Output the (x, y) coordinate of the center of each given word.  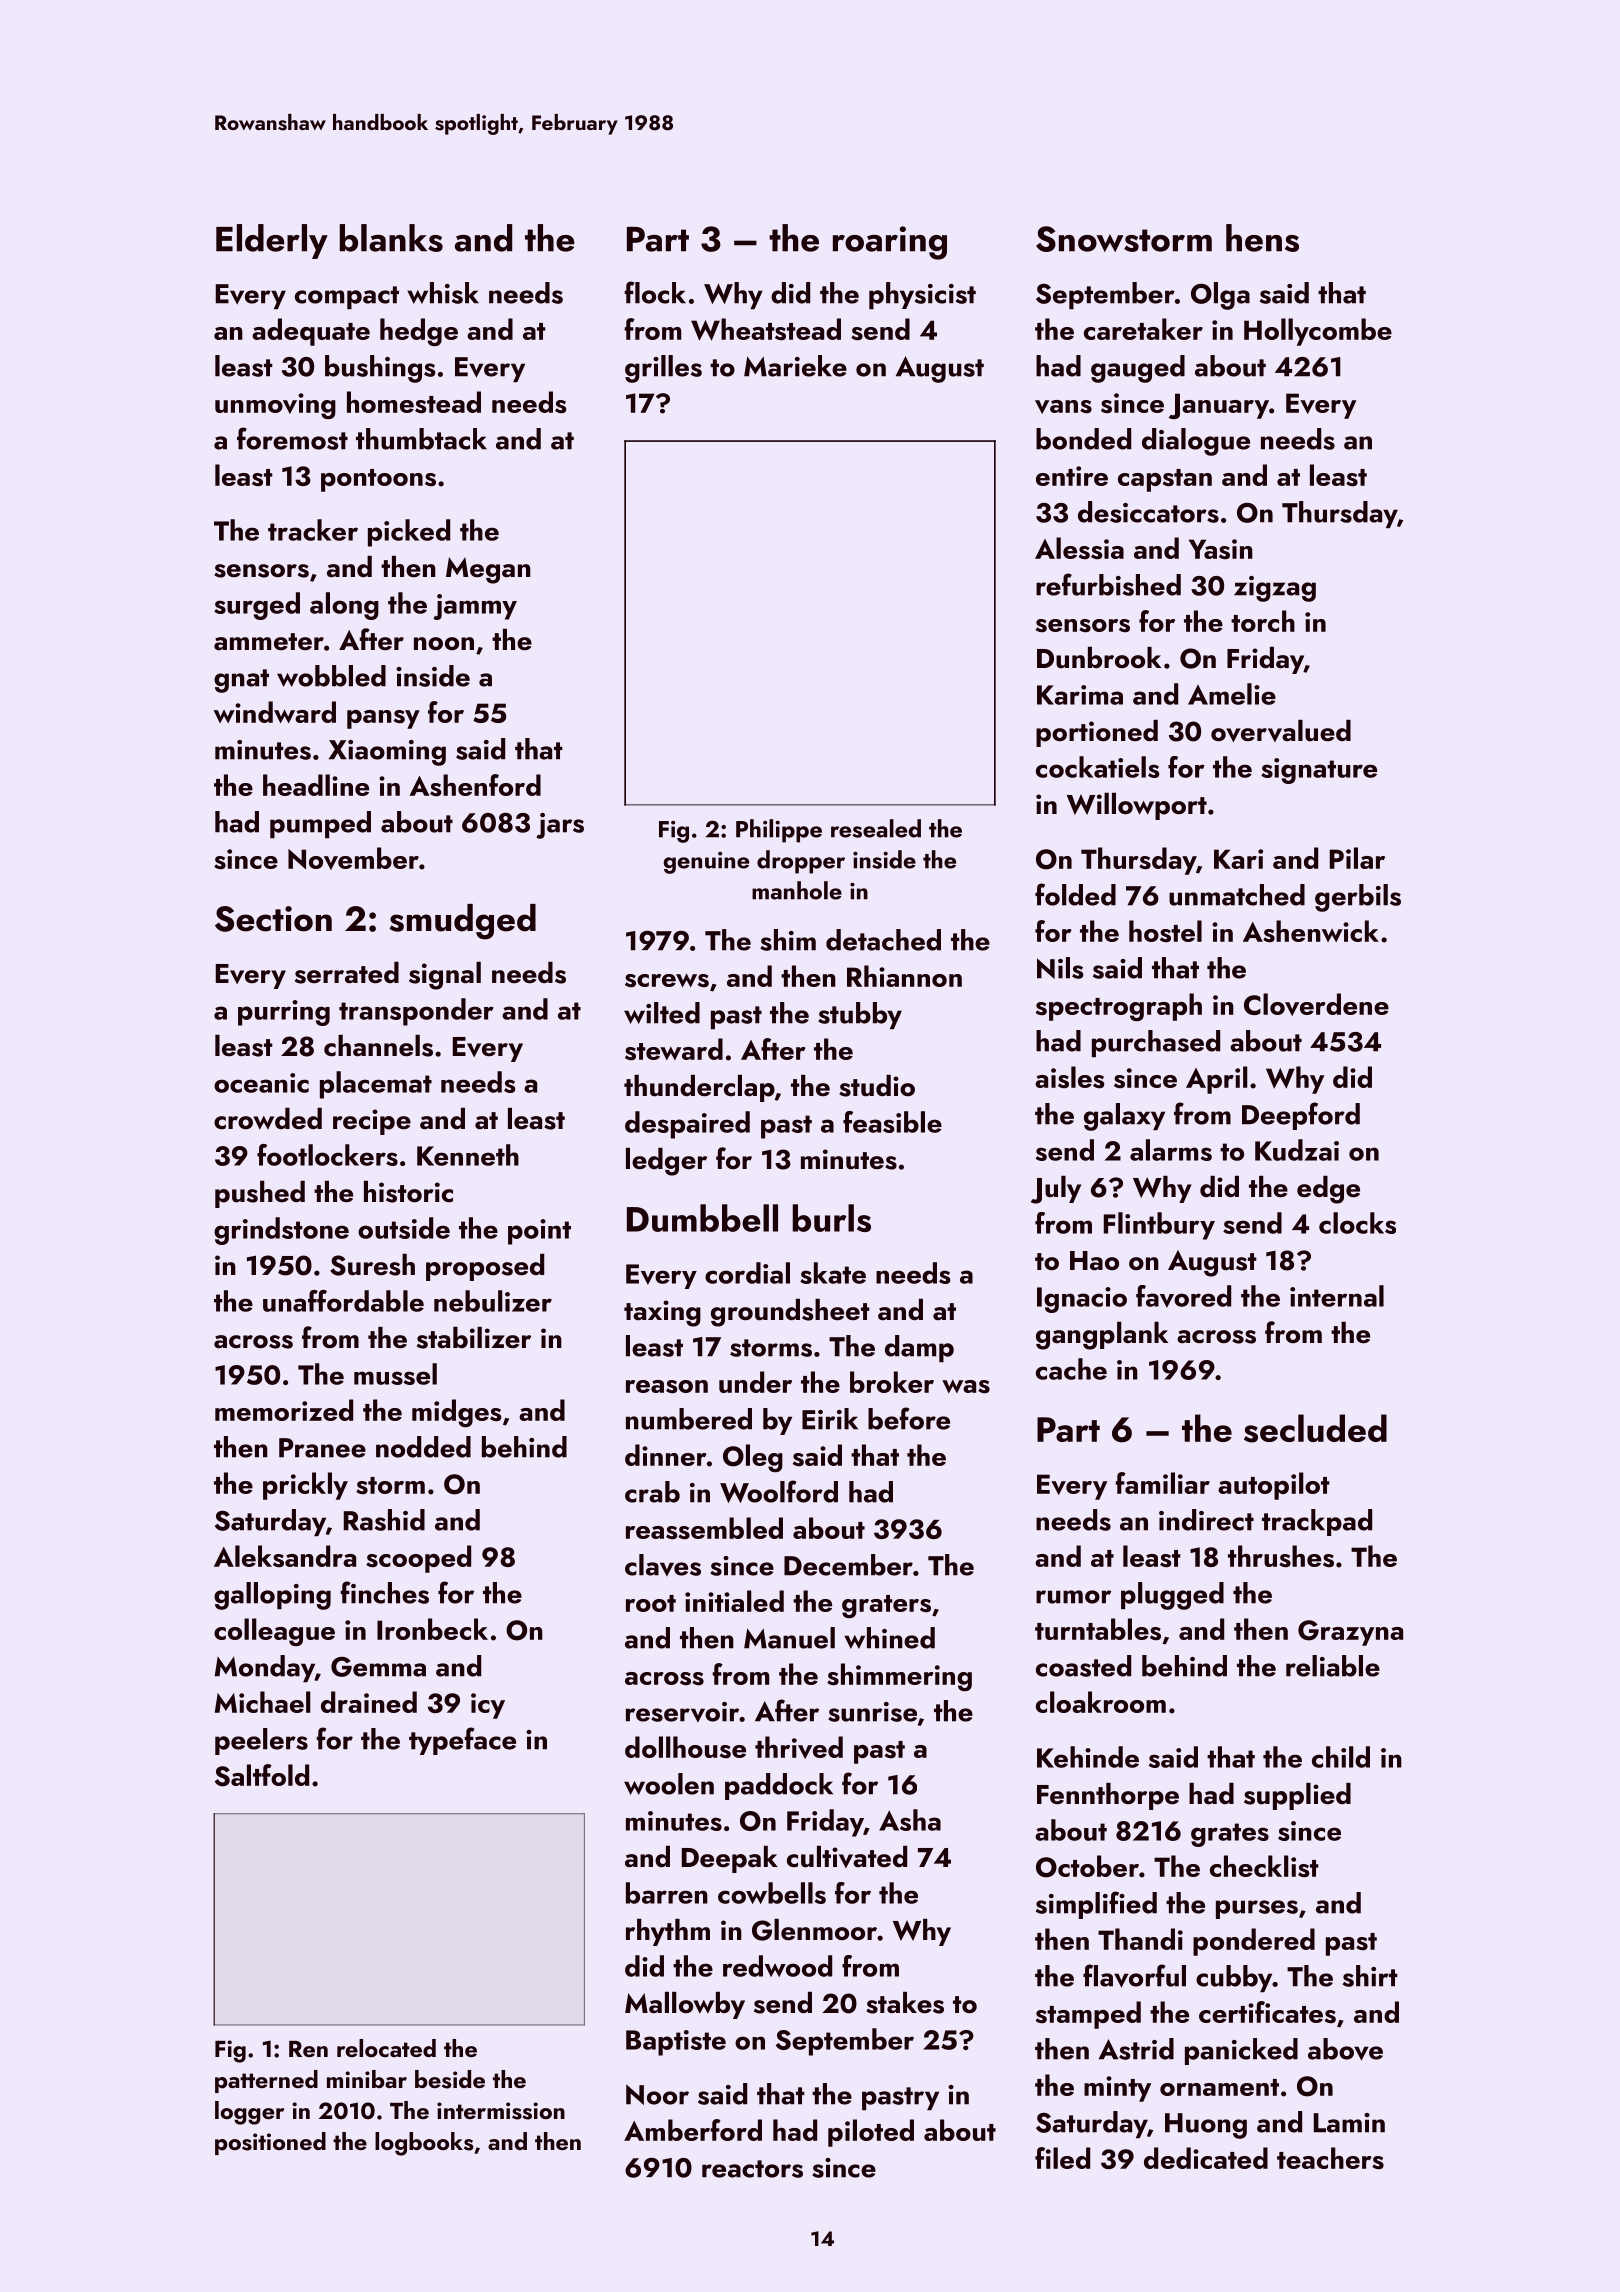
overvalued (1281, 731)
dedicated (1206, 2158)
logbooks (424, 2144)
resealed (876, 828)
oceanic (261, 1083)
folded (1075, 894)
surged (257, 606)
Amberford (693, 2130)
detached (883, 940)
